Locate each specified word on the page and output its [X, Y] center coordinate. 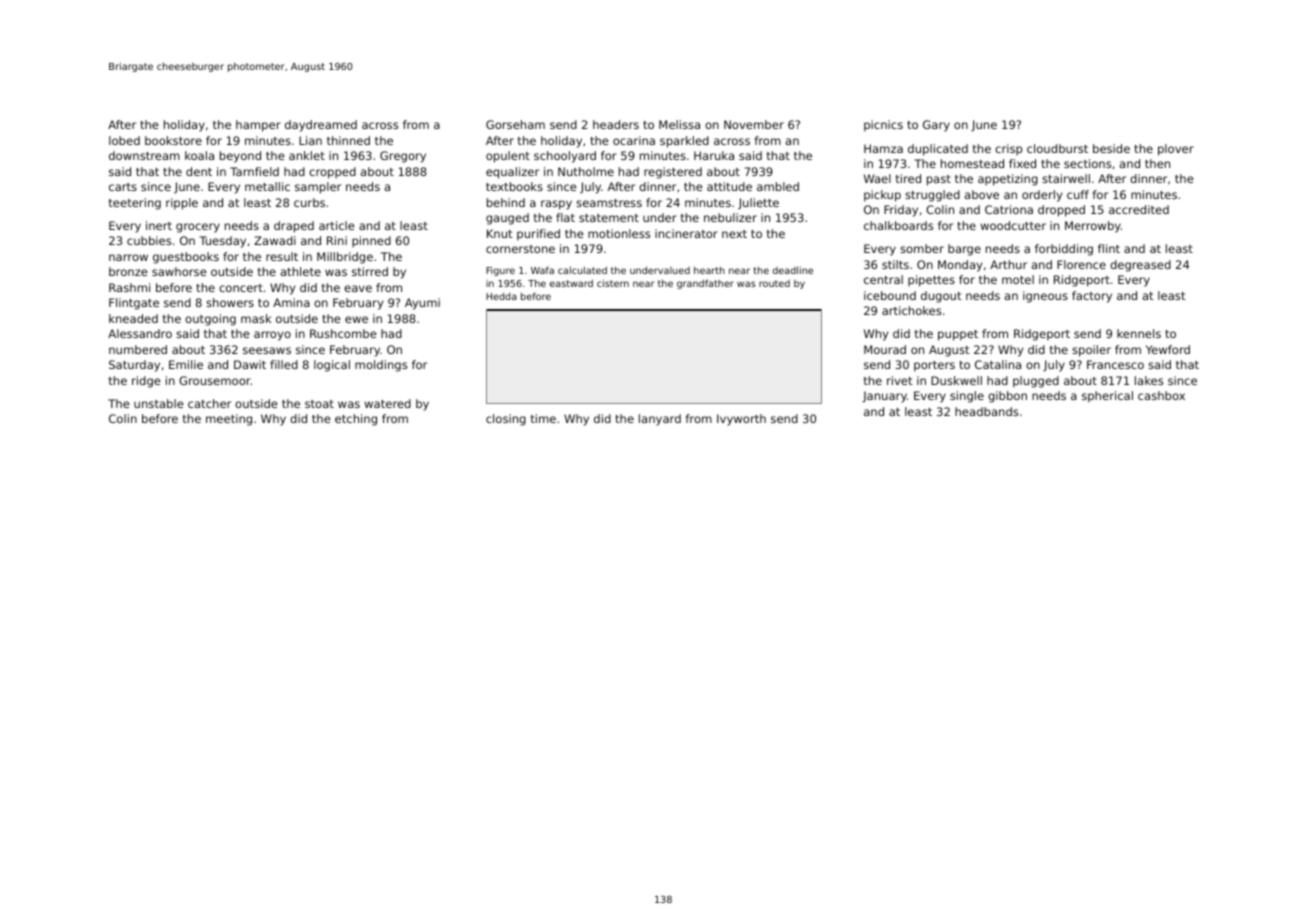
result [282, 256]
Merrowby [1093, 227]
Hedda [501, 296]
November [754, 124]
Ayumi [422, 304]
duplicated [938, 150]
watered [387, 403]
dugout [941, 297]
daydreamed [321, 126]
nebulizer [730, 217]
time [543, 418]
